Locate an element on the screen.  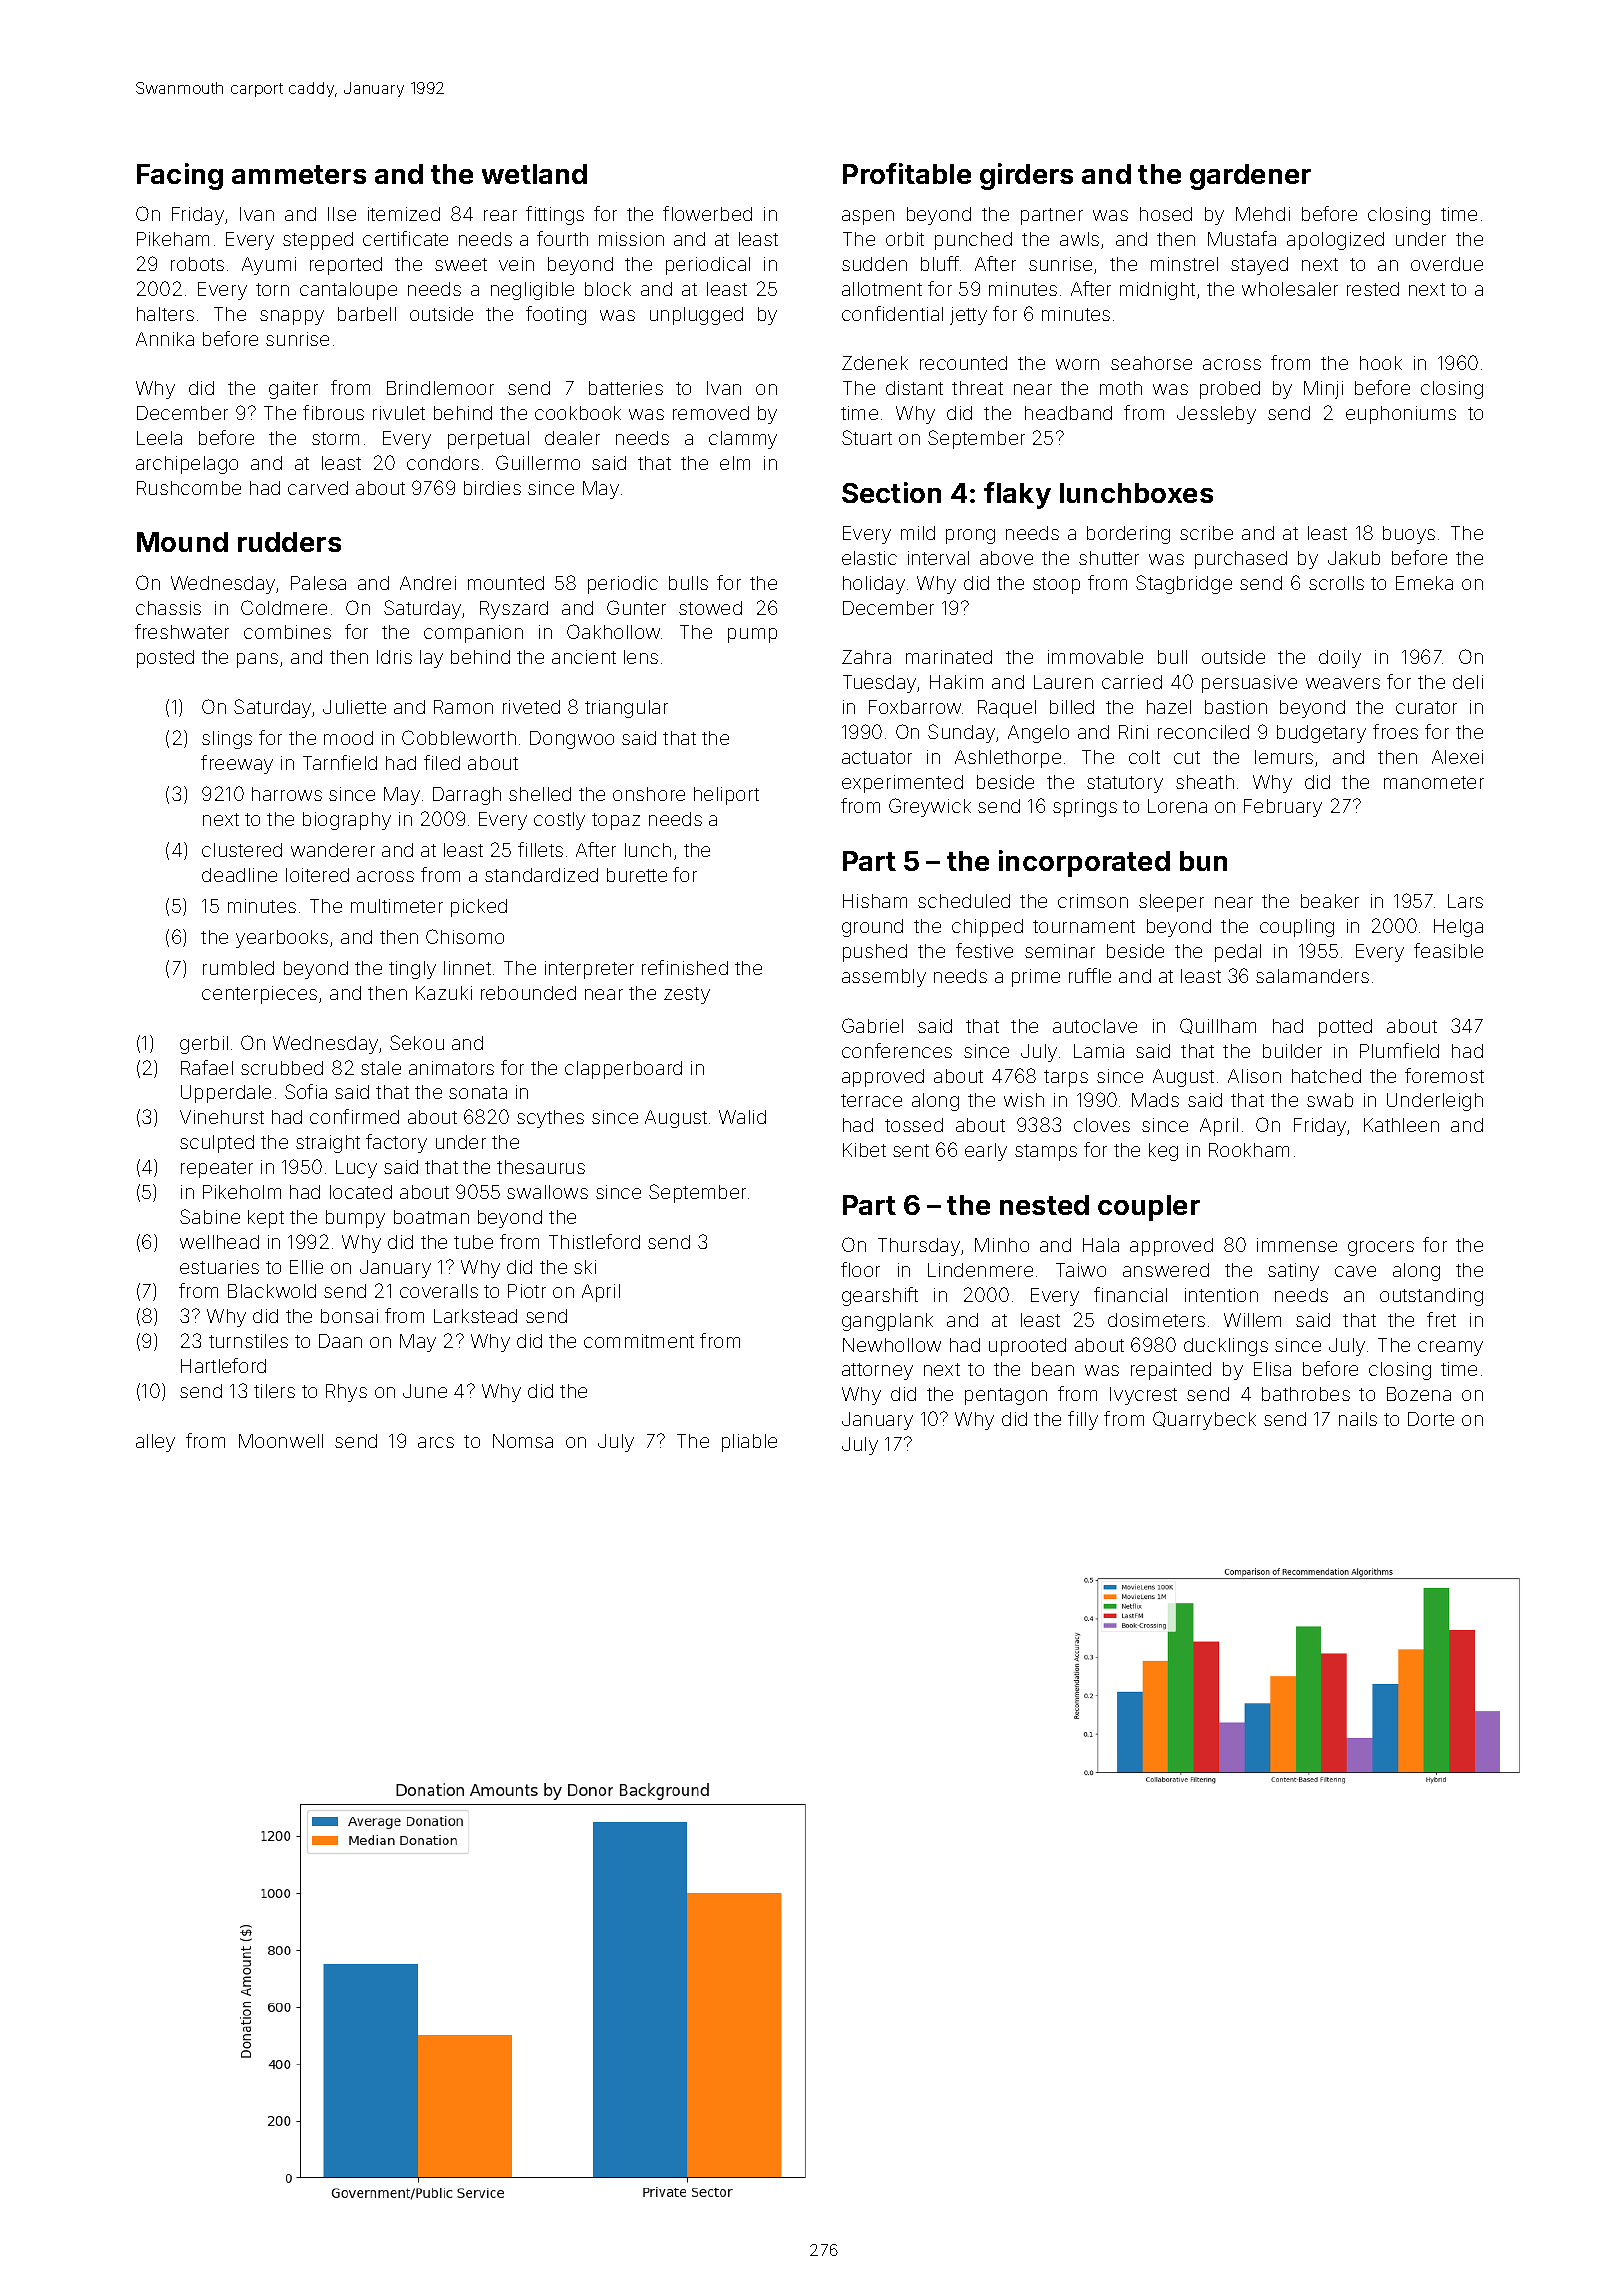
threat is located at coordinates (977, 388).
